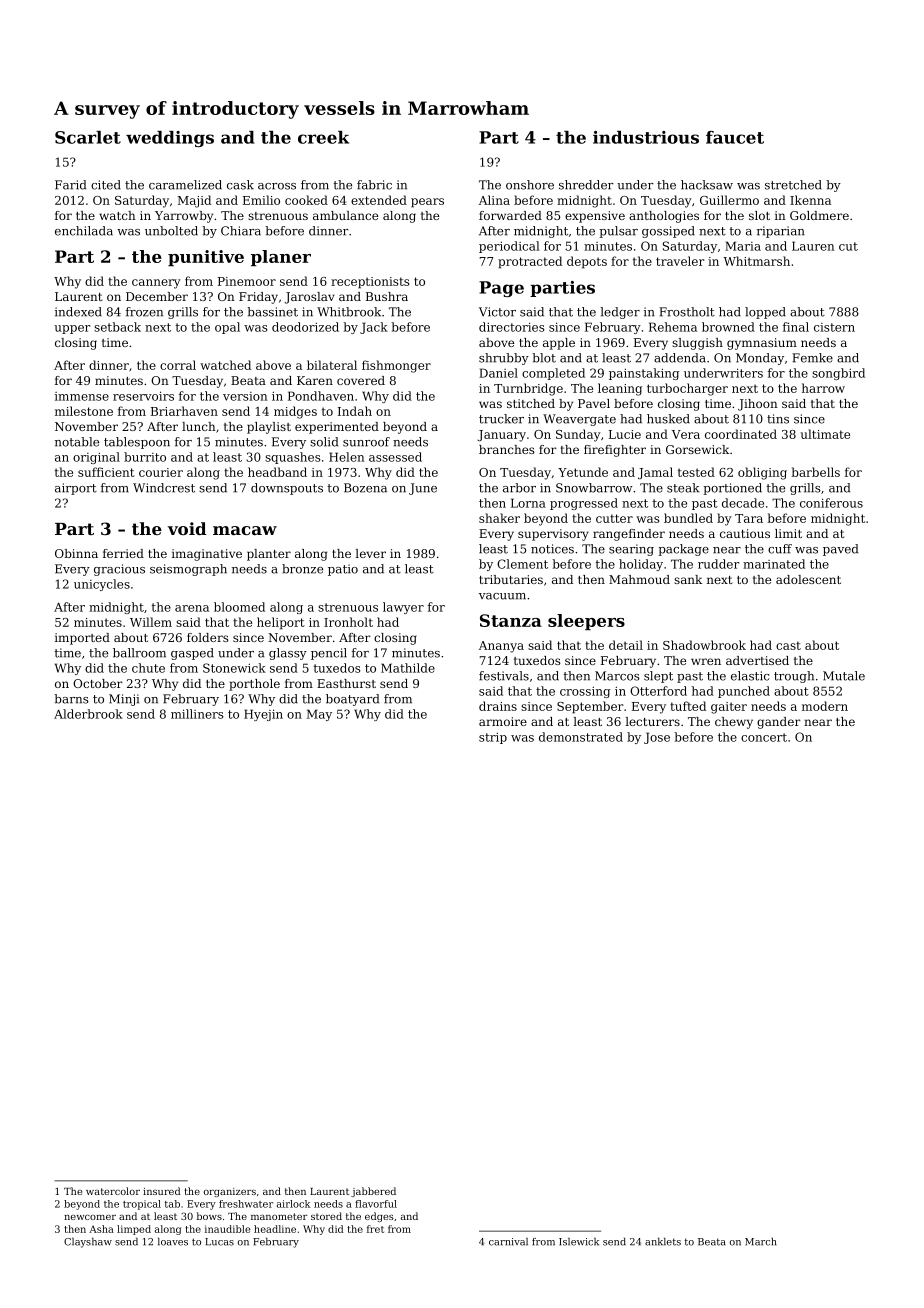  Describe the element at coordinates (760, 1242) in the page. I see `March` at that location.
